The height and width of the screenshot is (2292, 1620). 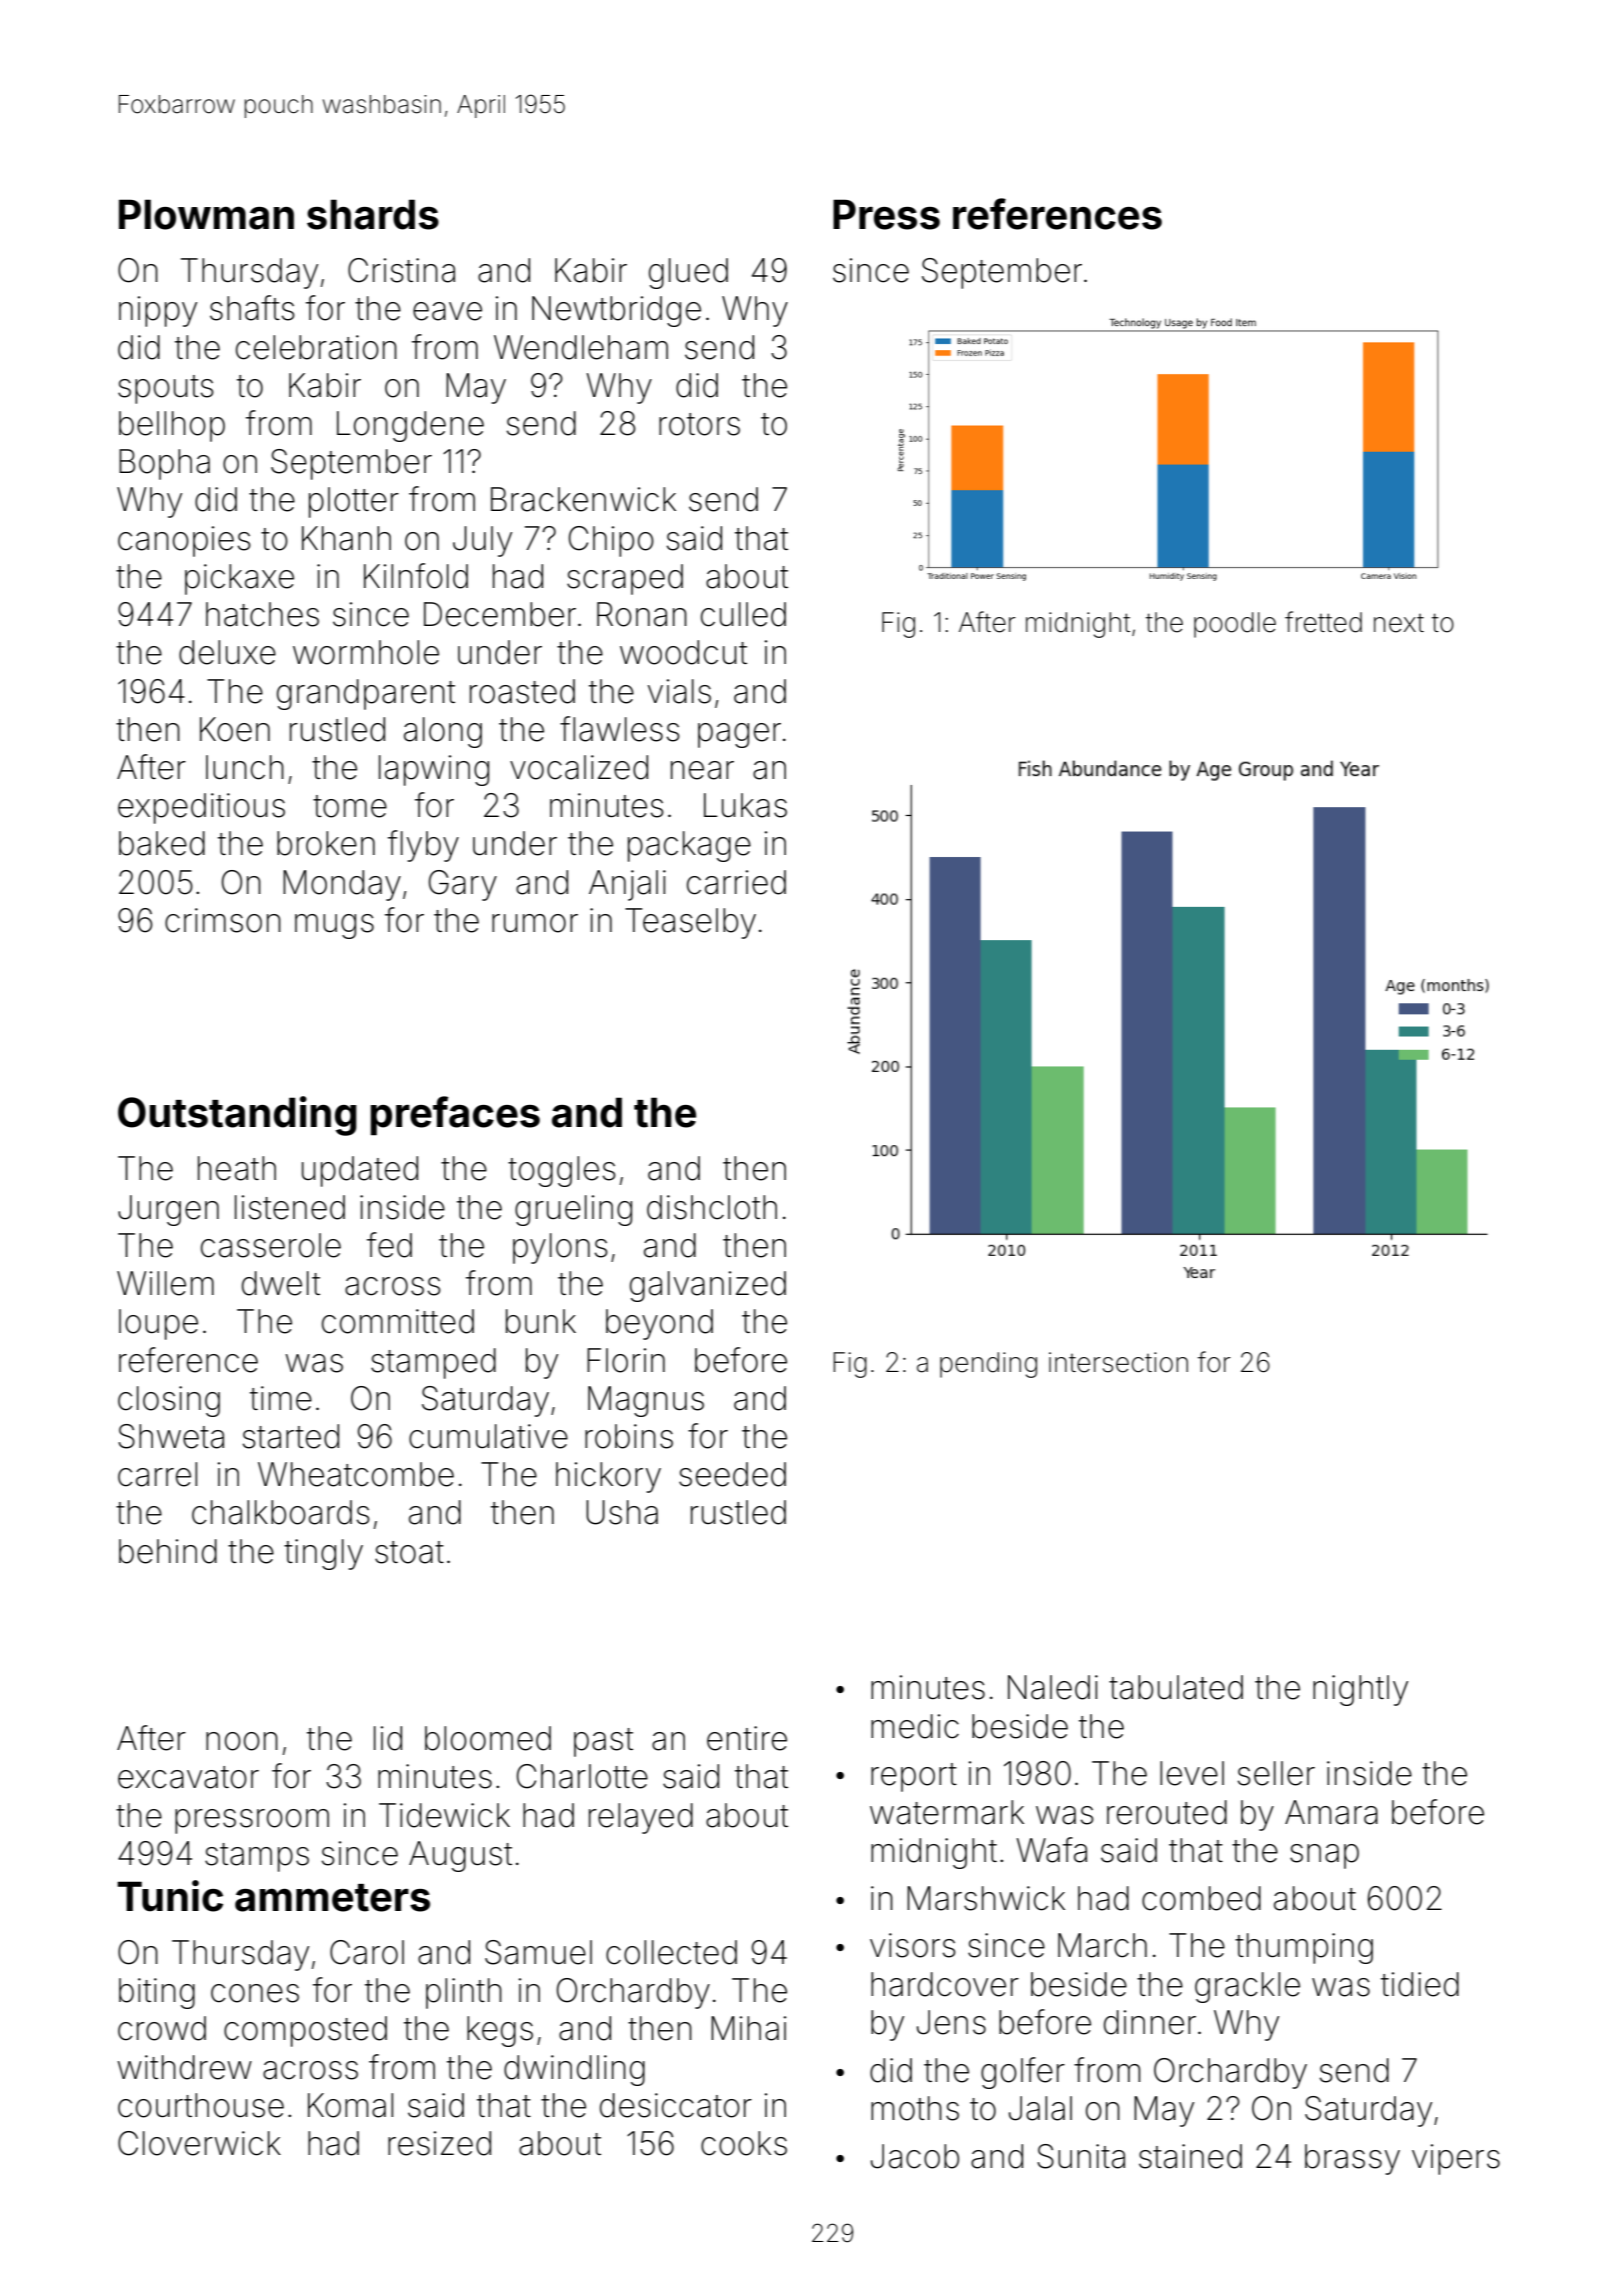 What do you see at coordinates (201, 2105) in the screenshot?
I see `courthouse` at bounding box center [201, 2105].
